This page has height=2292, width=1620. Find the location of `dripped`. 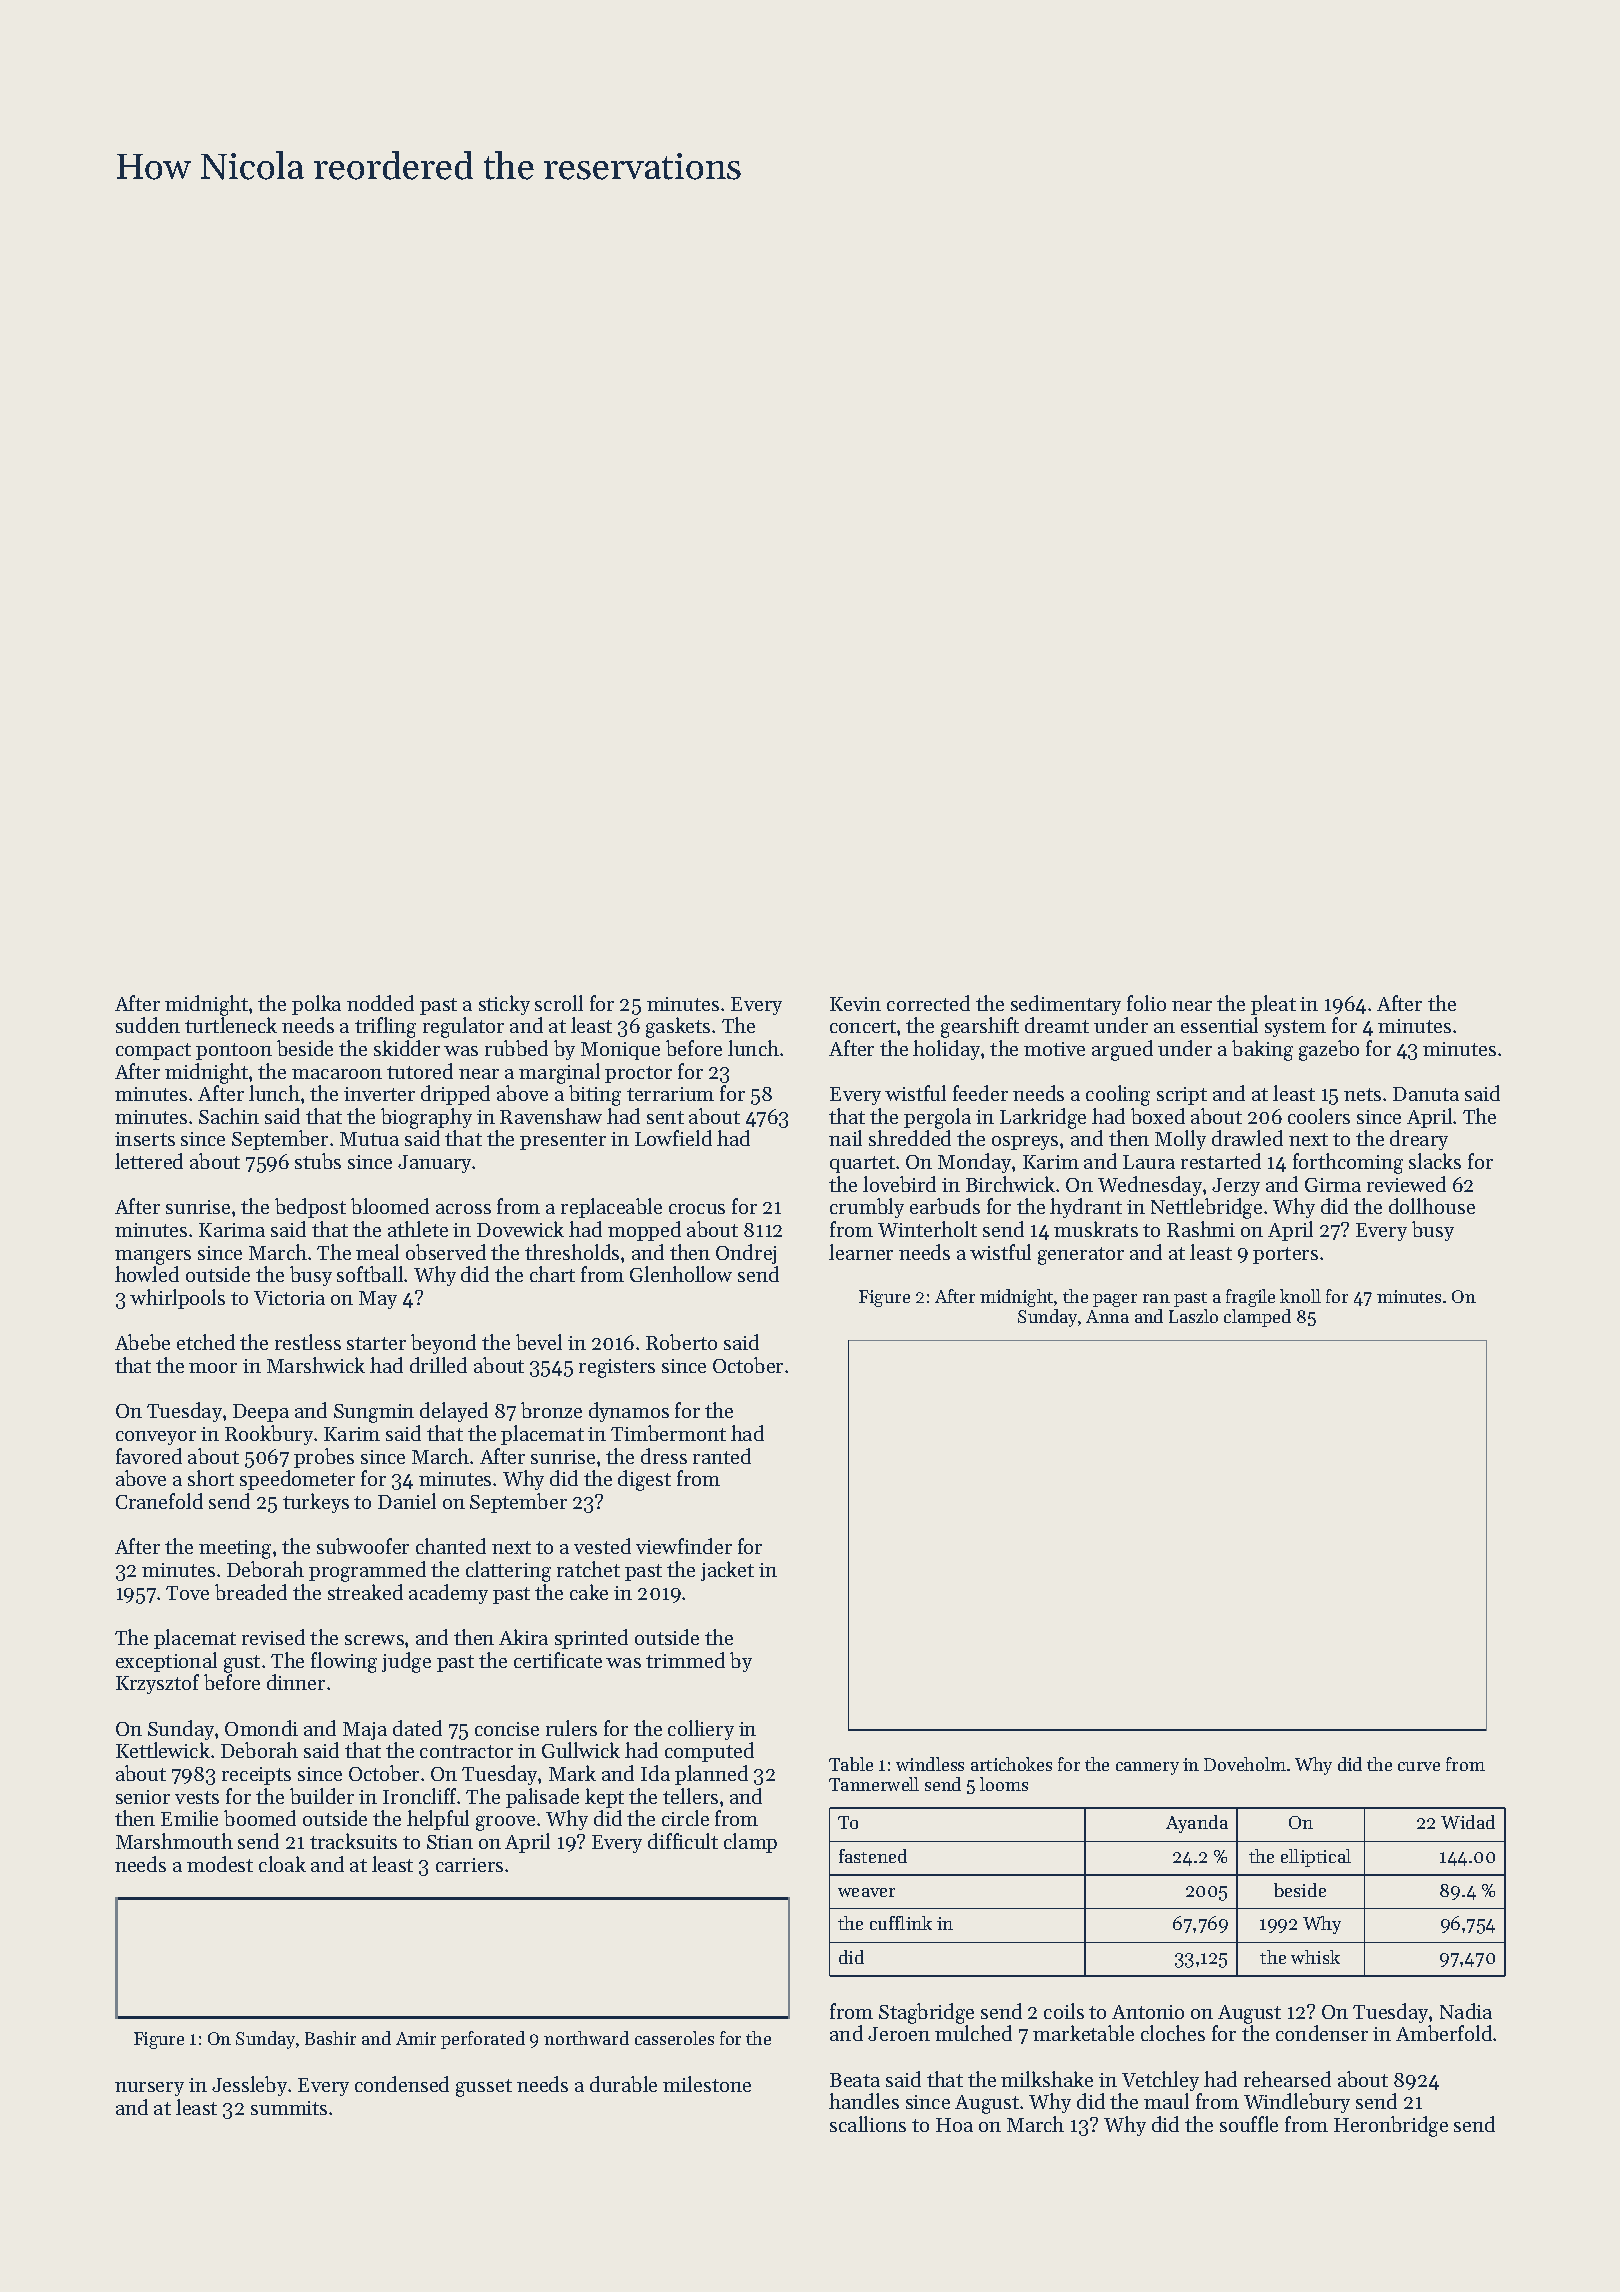

dripped is located at coordinates (455, 1095).
